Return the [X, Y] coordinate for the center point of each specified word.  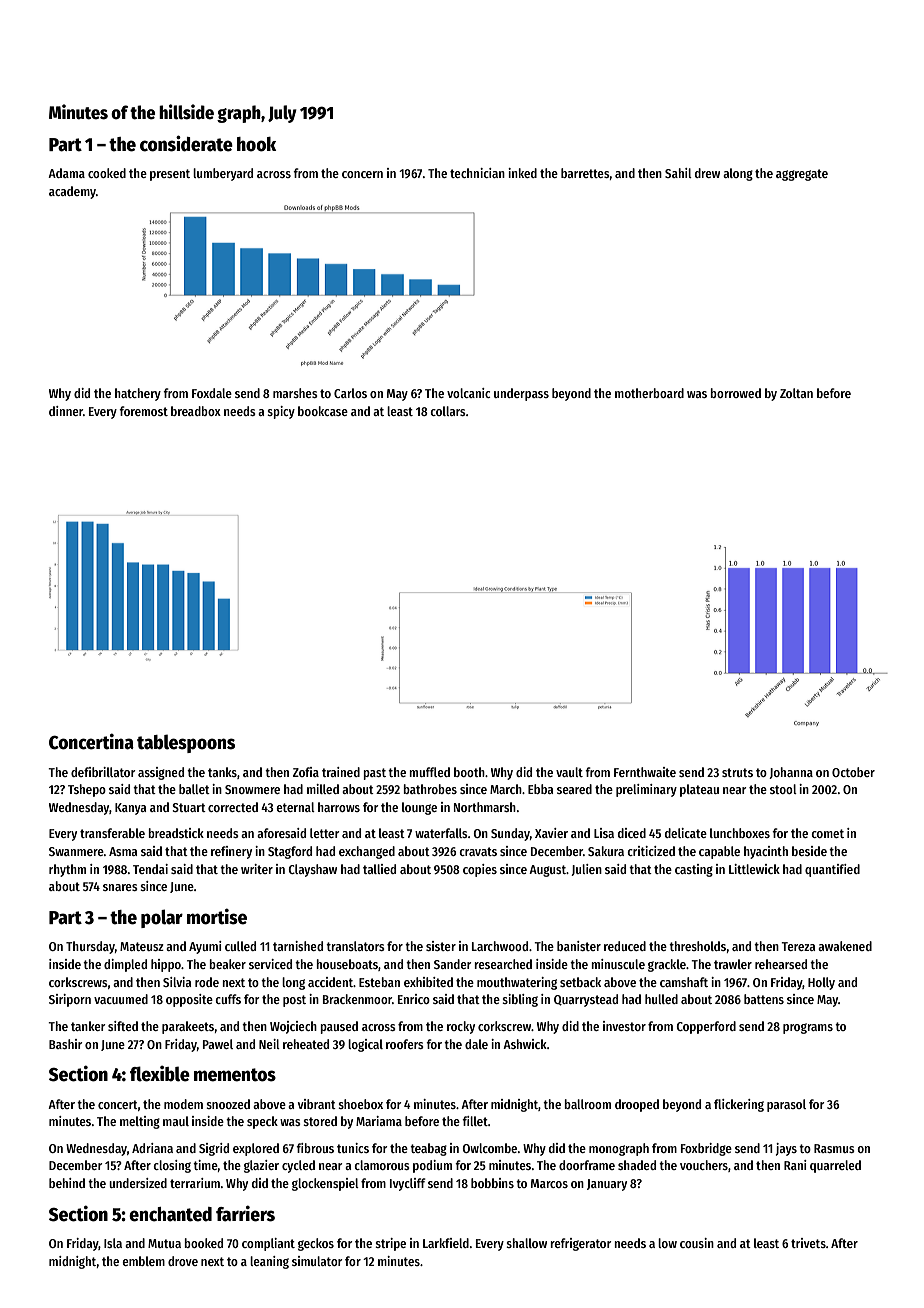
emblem [143, 1261]
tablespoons [186, 743]
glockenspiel [325, 1184]
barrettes [585, 173]
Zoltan [796, 393]
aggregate [802, 175]
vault [569, 772]
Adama [66, 173]
